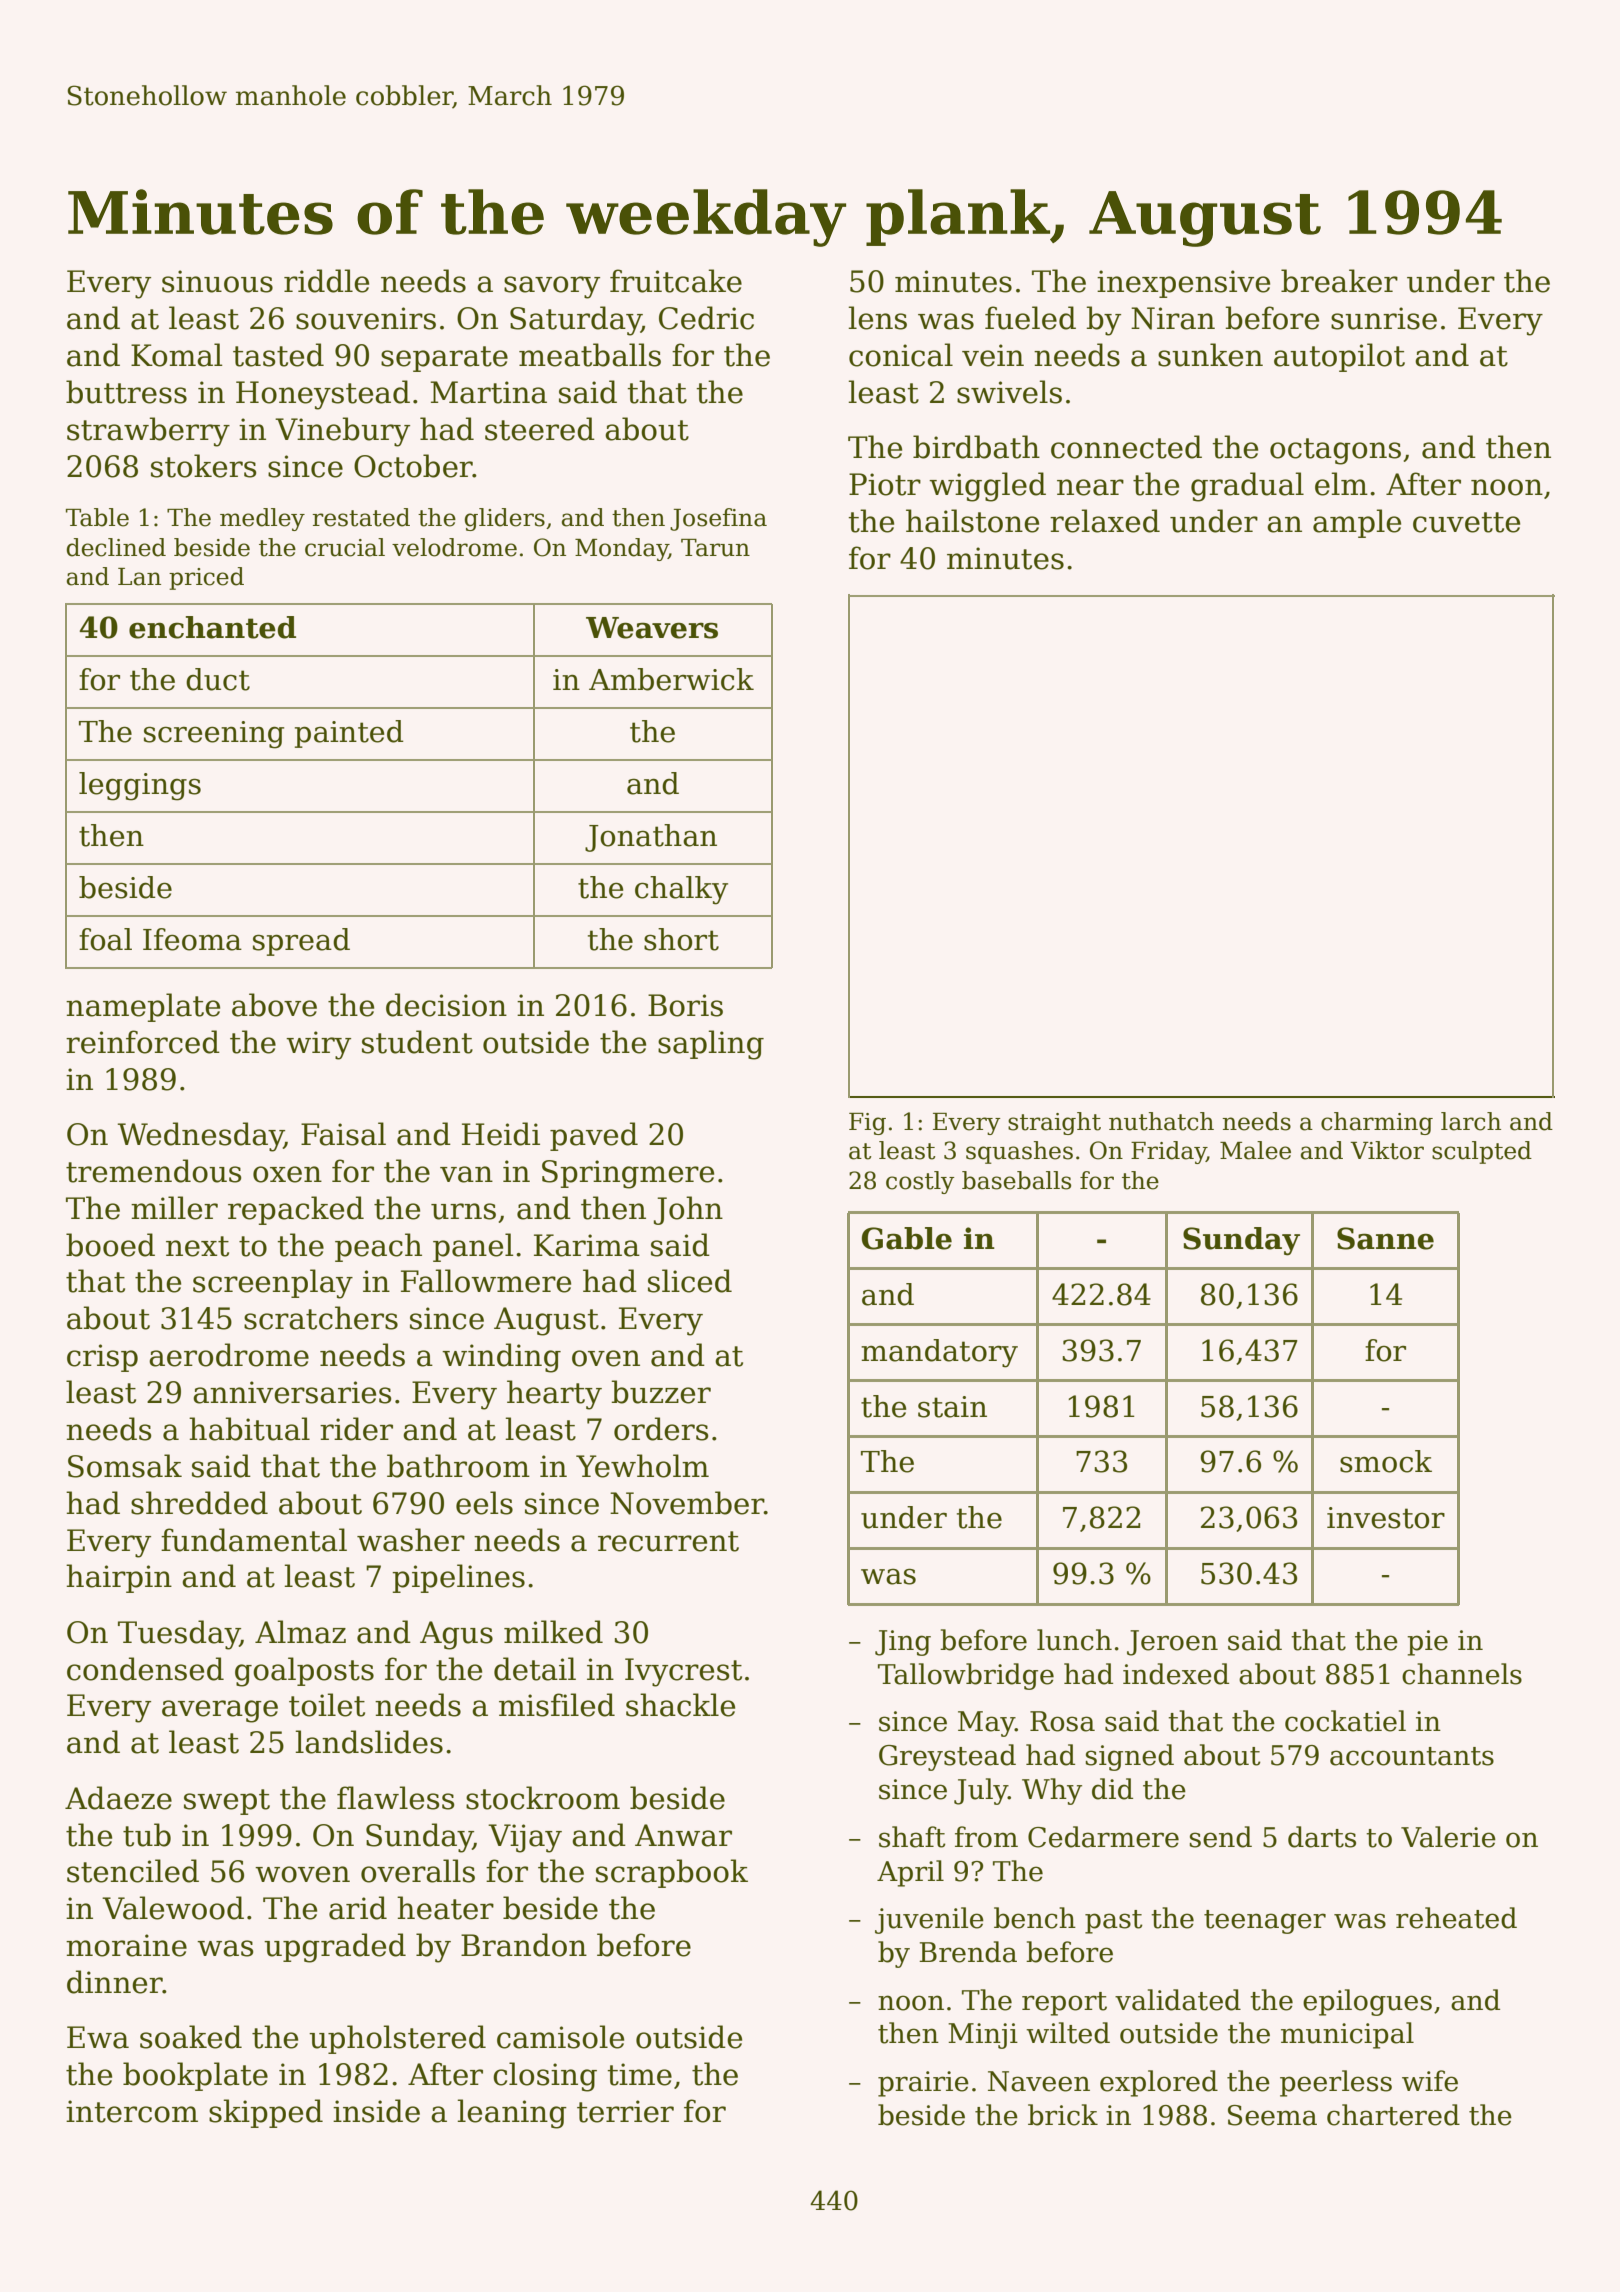 The height and width of the screenshot is (2292, 1620). What do you see at coordinates (301, 942) in the screenshot?
I see `spread` at bounding box center [301, 942].
